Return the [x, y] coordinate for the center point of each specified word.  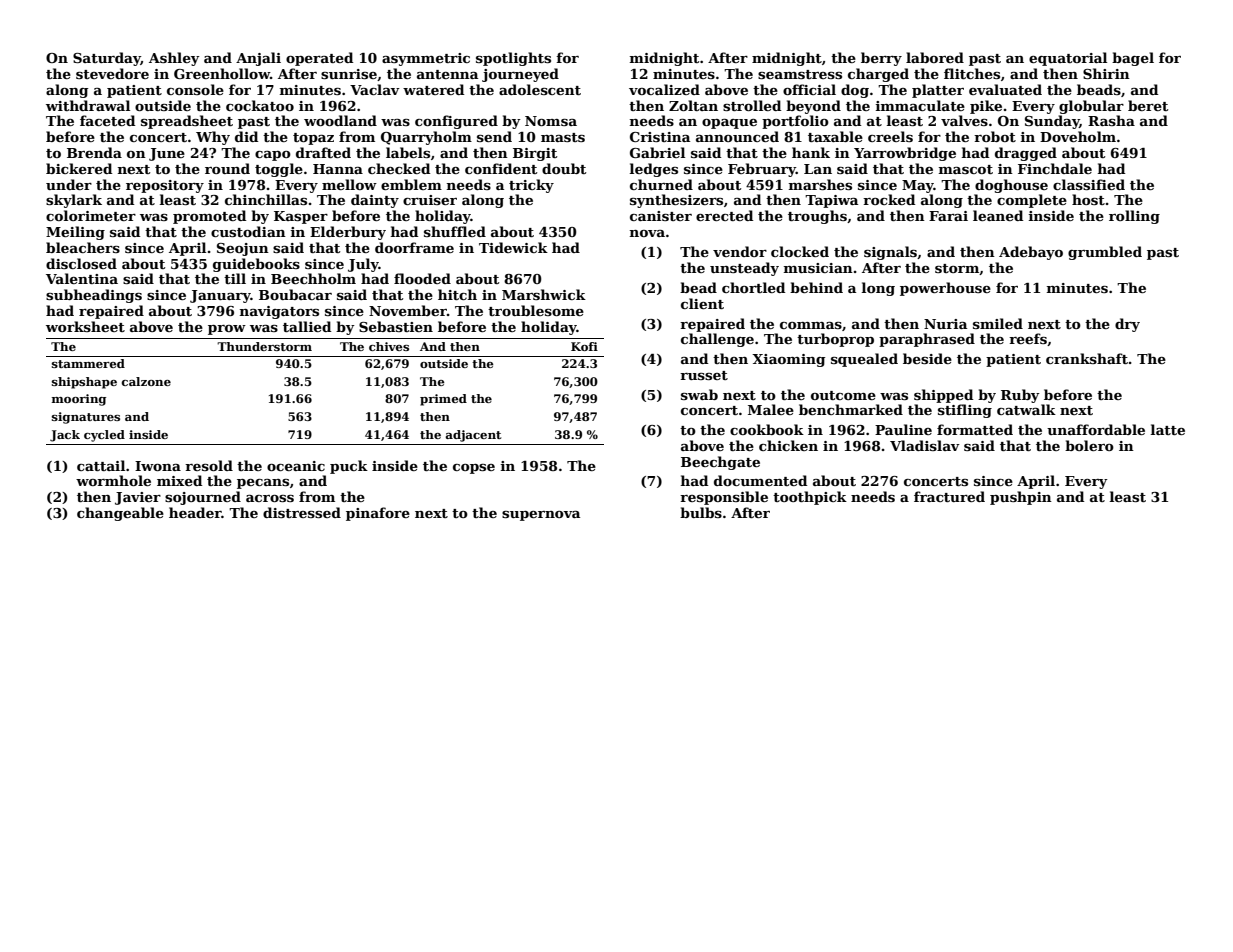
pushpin [1021, 498]
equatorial [1068, 59]
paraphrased [927, 340]
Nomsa [551, 121]
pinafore [378, 514]
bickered [79, 168]
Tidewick [513, 247]
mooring [79, 400]
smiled [998, 323]
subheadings [94, 296]
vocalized [664, 89]
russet [704, 375]
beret [1148, 105]
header [195, 512]
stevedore [112, 73]
